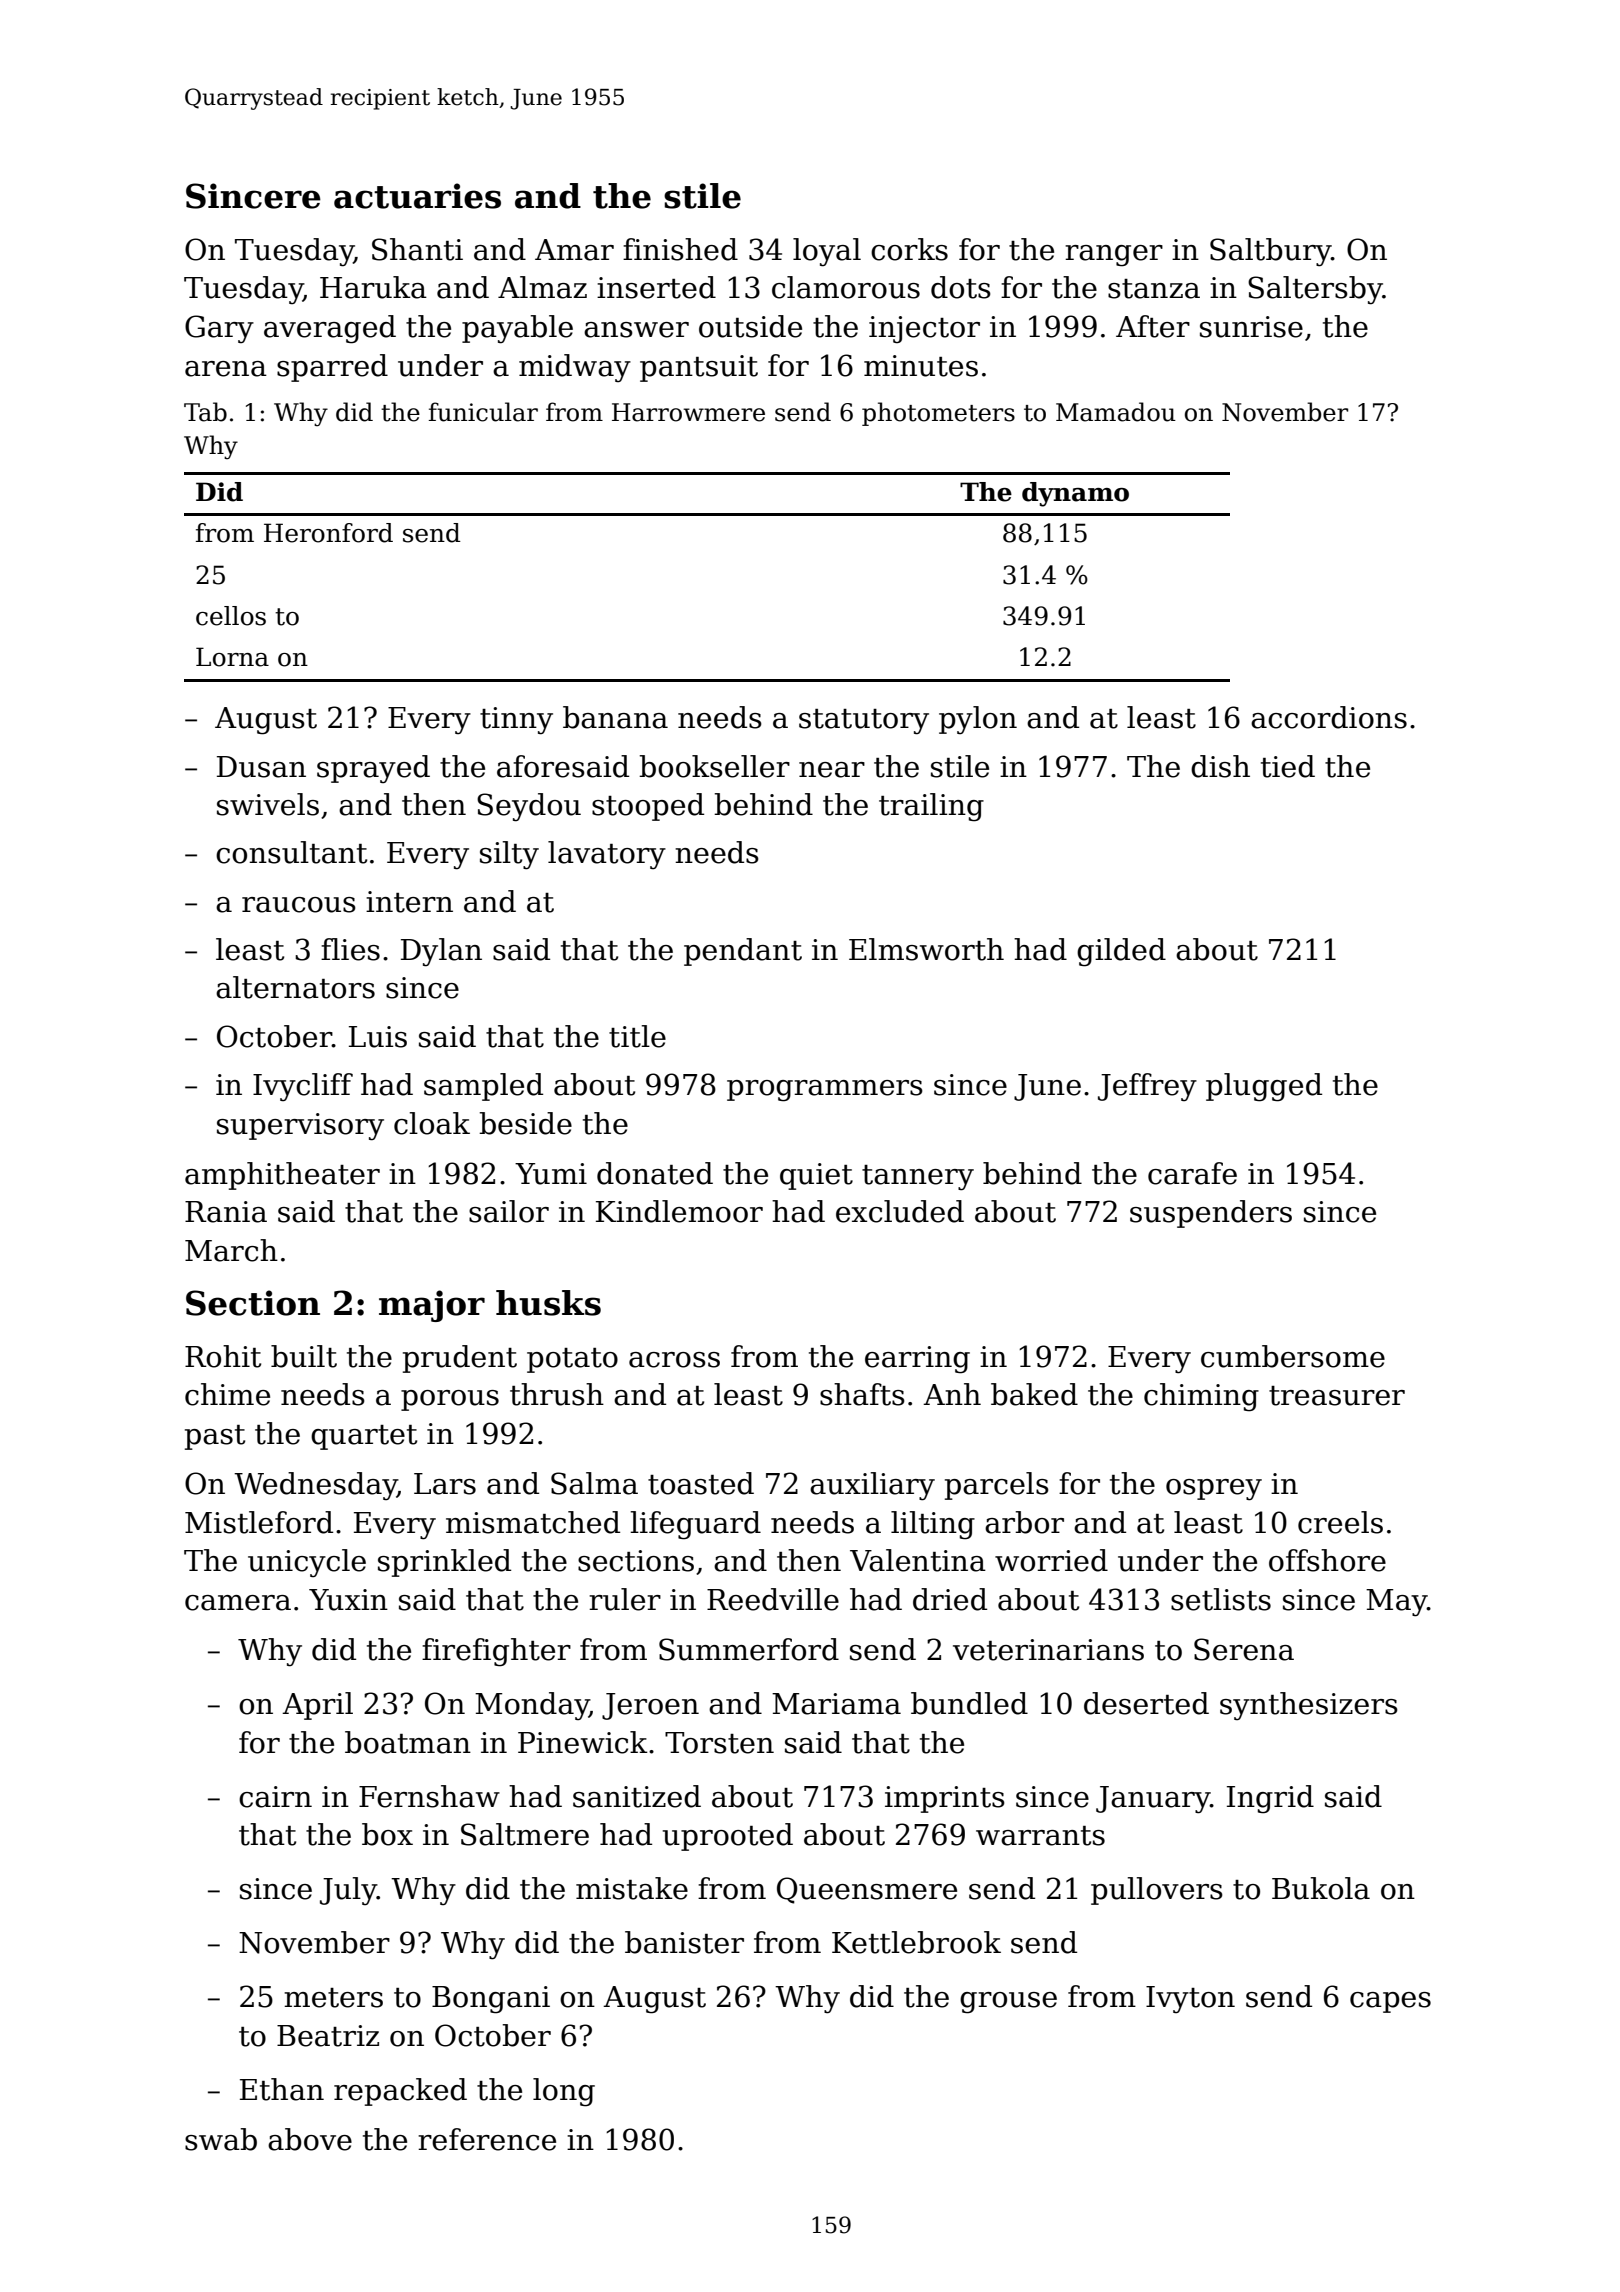 This page has height=2292, width=1620. What do you see at coordinates (1051, 1560) in the page?
I see `worried` at bounding box center [1051, 1560].
